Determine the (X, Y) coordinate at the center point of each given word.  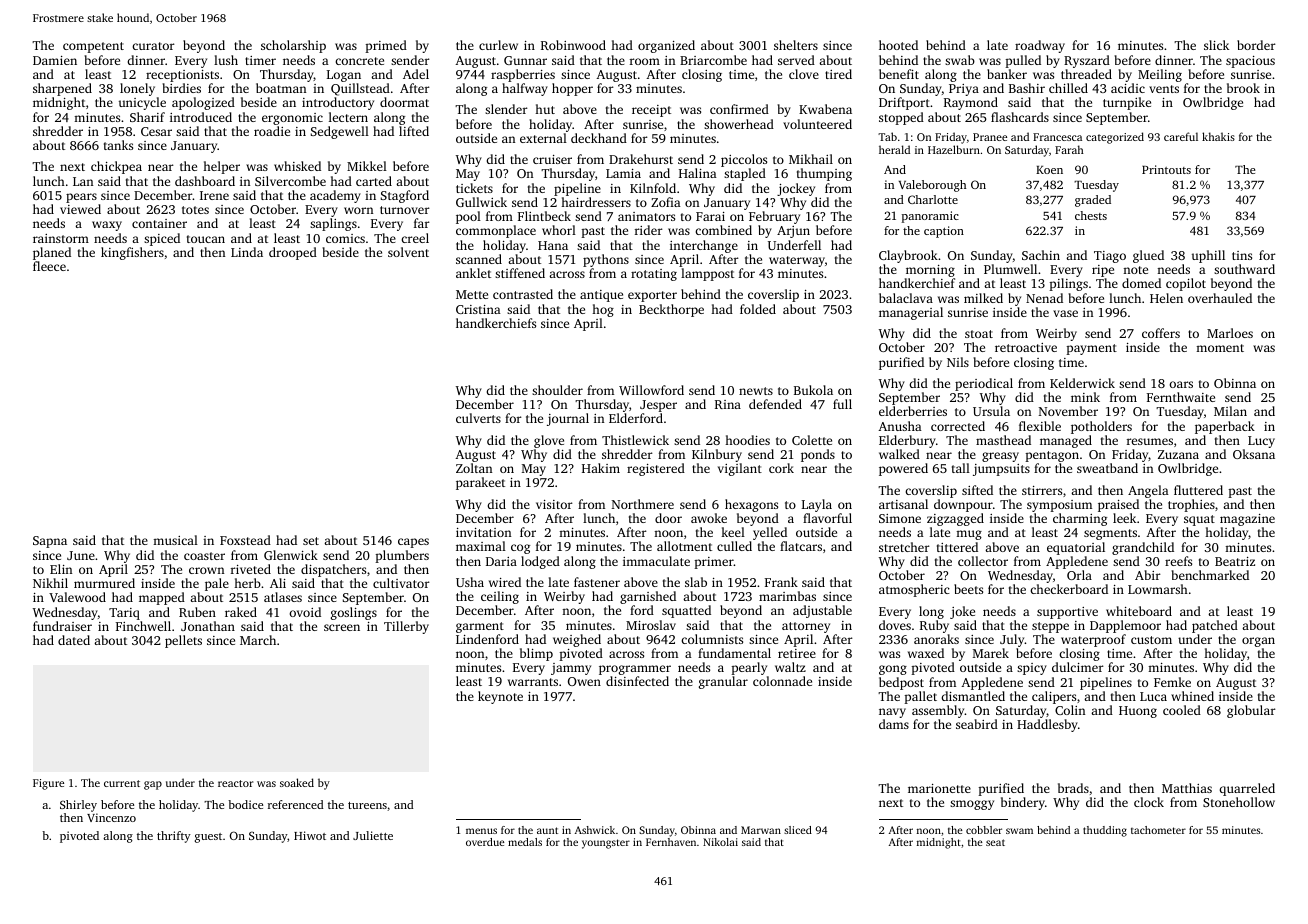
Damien (55, 60)
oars (1181, 384)
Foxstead (245, 540)
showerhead (739, 124)
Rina (728, 404)
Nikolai (720, 842)
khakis (1218, 136)
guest (208, 838)
